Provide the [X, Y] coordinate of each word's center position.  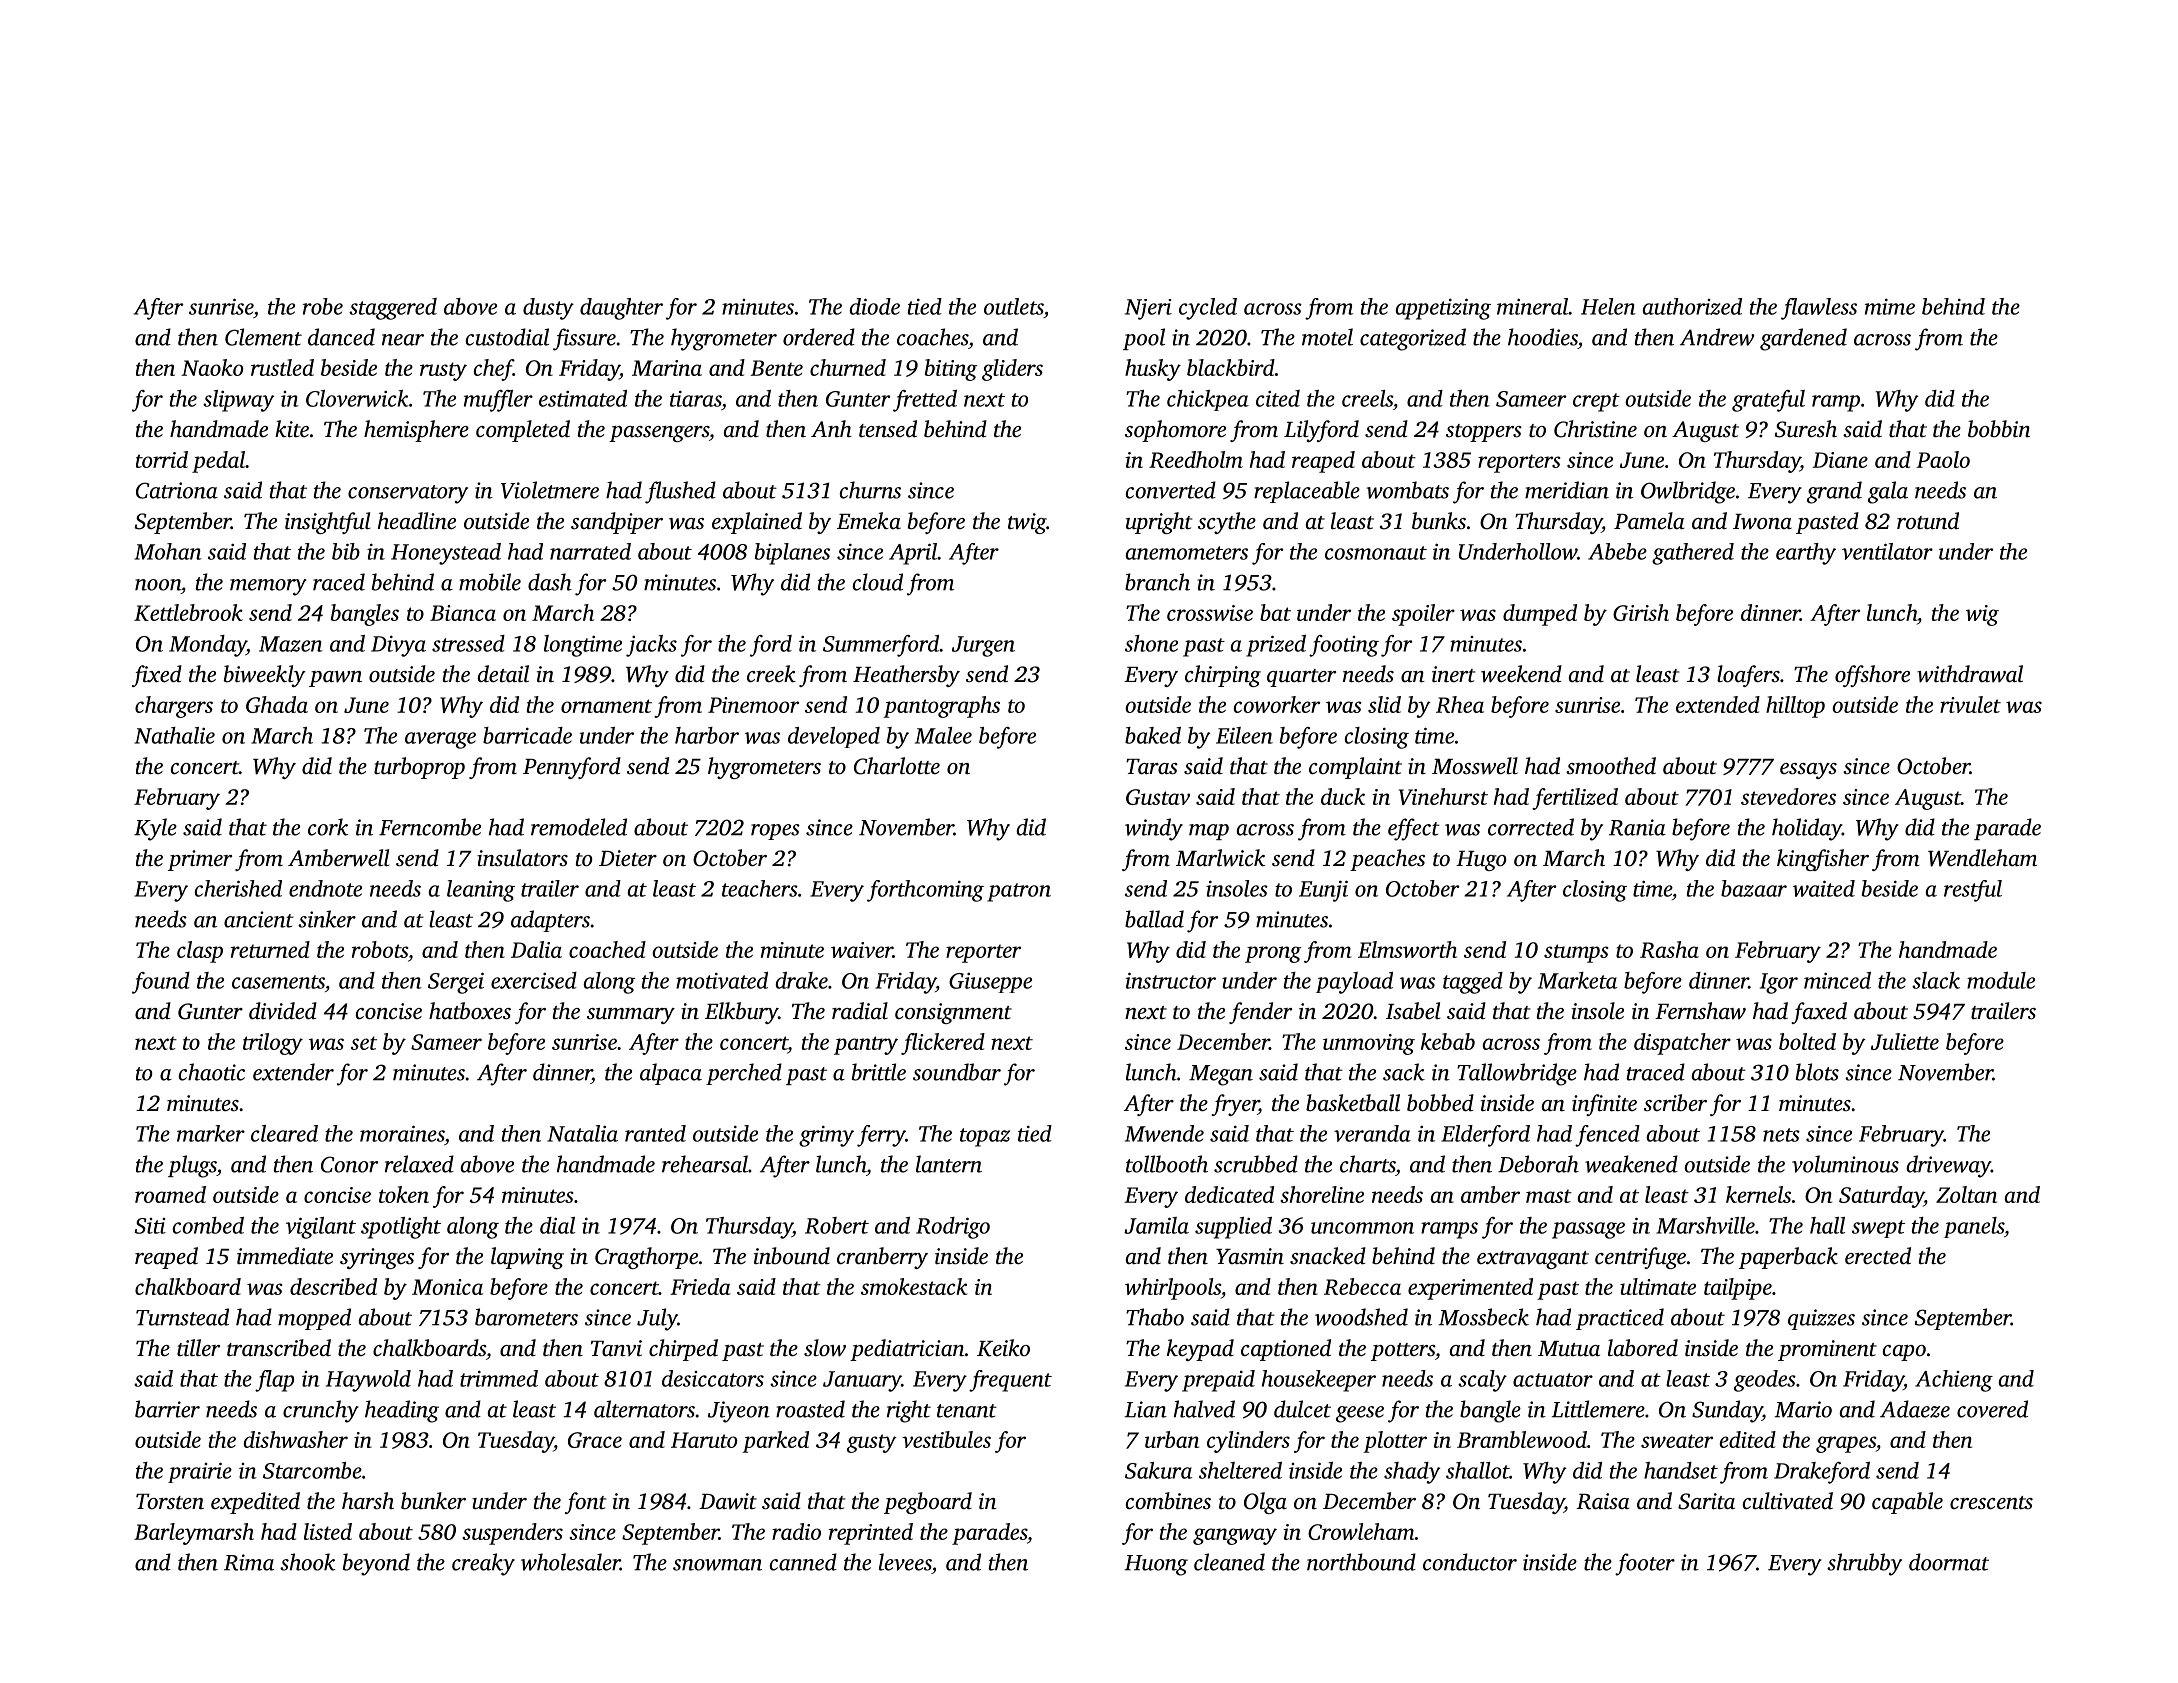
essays [1808, 771]
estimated [583, 398]
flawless [1819, 309]
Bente [776, 368]
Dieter [628, 858]
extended [1718, 704]
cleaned [1229, 1562]
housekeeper [1319, 1381]
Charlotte [897, 766]
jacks [651, 646]
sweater [1677, 1441]
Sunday [1727, 1411]
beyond [376, 1564]
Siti [150, 1226]
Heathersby [906, 676]
